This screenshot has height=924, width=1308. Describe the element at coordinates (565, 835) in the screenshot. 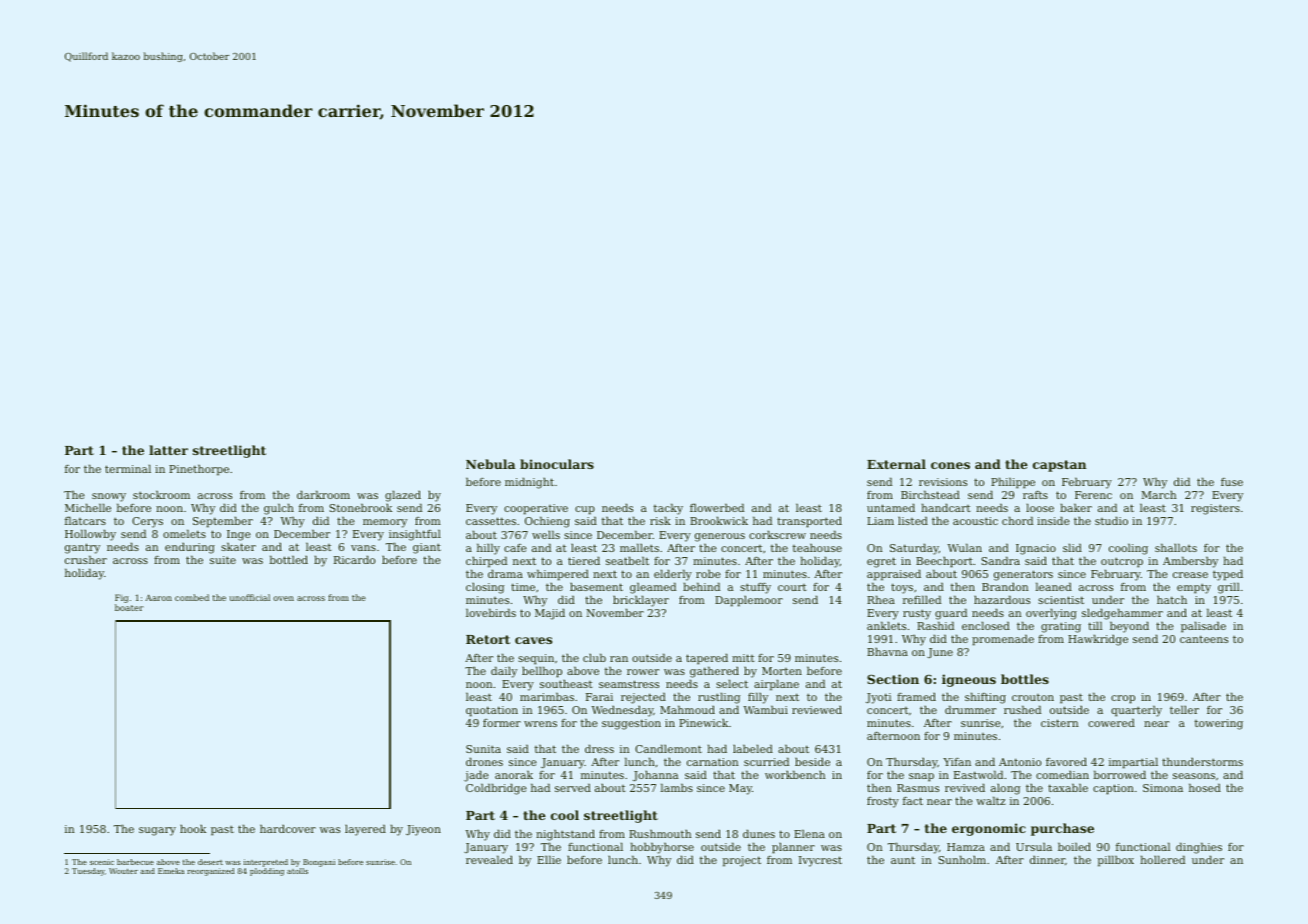

I see `nightstand` at that location.
